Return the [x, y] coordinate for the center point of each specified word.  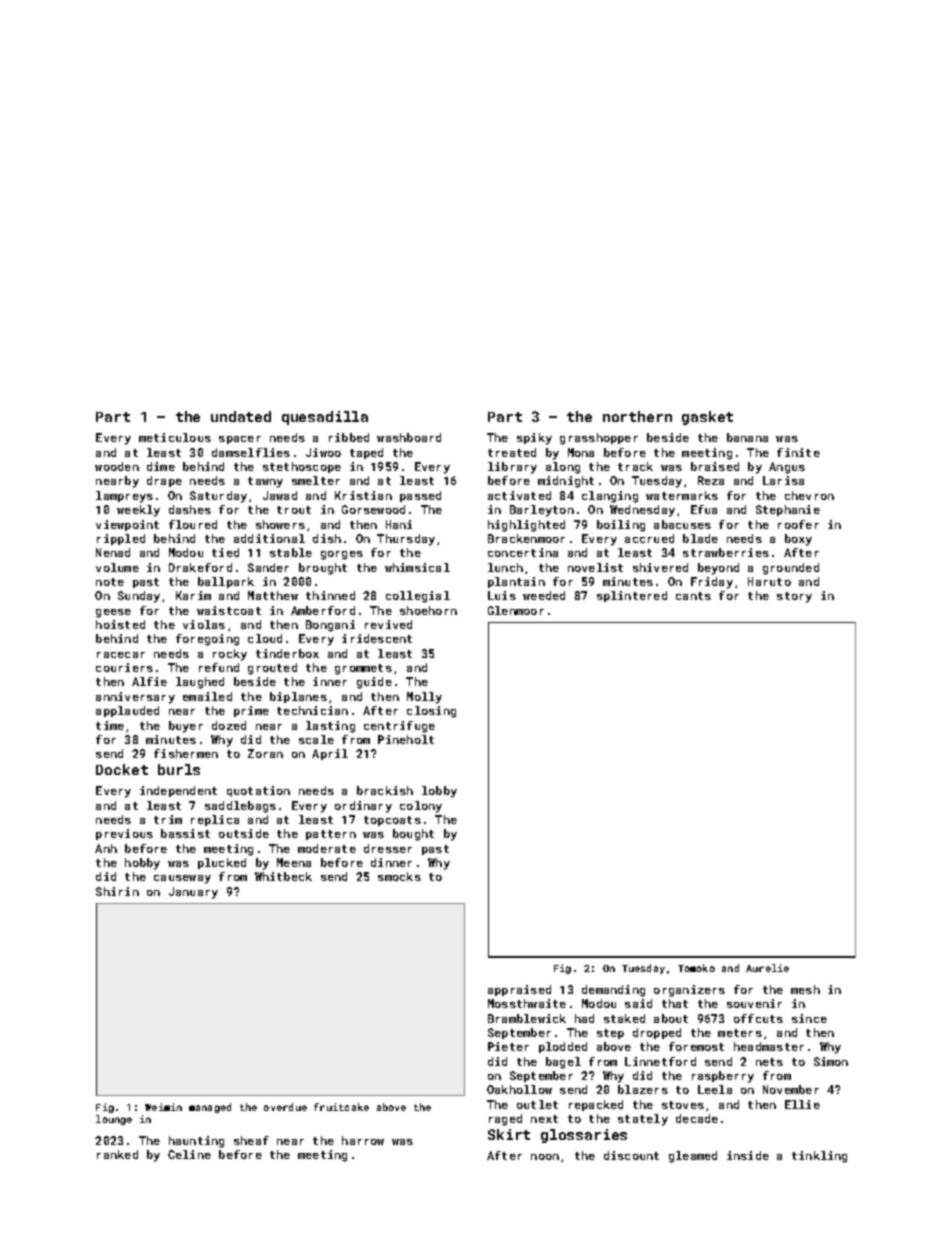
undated [241, 416]
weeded [544, 595]
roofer [798, 524]
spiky [534, 439]
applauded [127, 711]
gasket [707, 418]
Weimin [163, 1107]
